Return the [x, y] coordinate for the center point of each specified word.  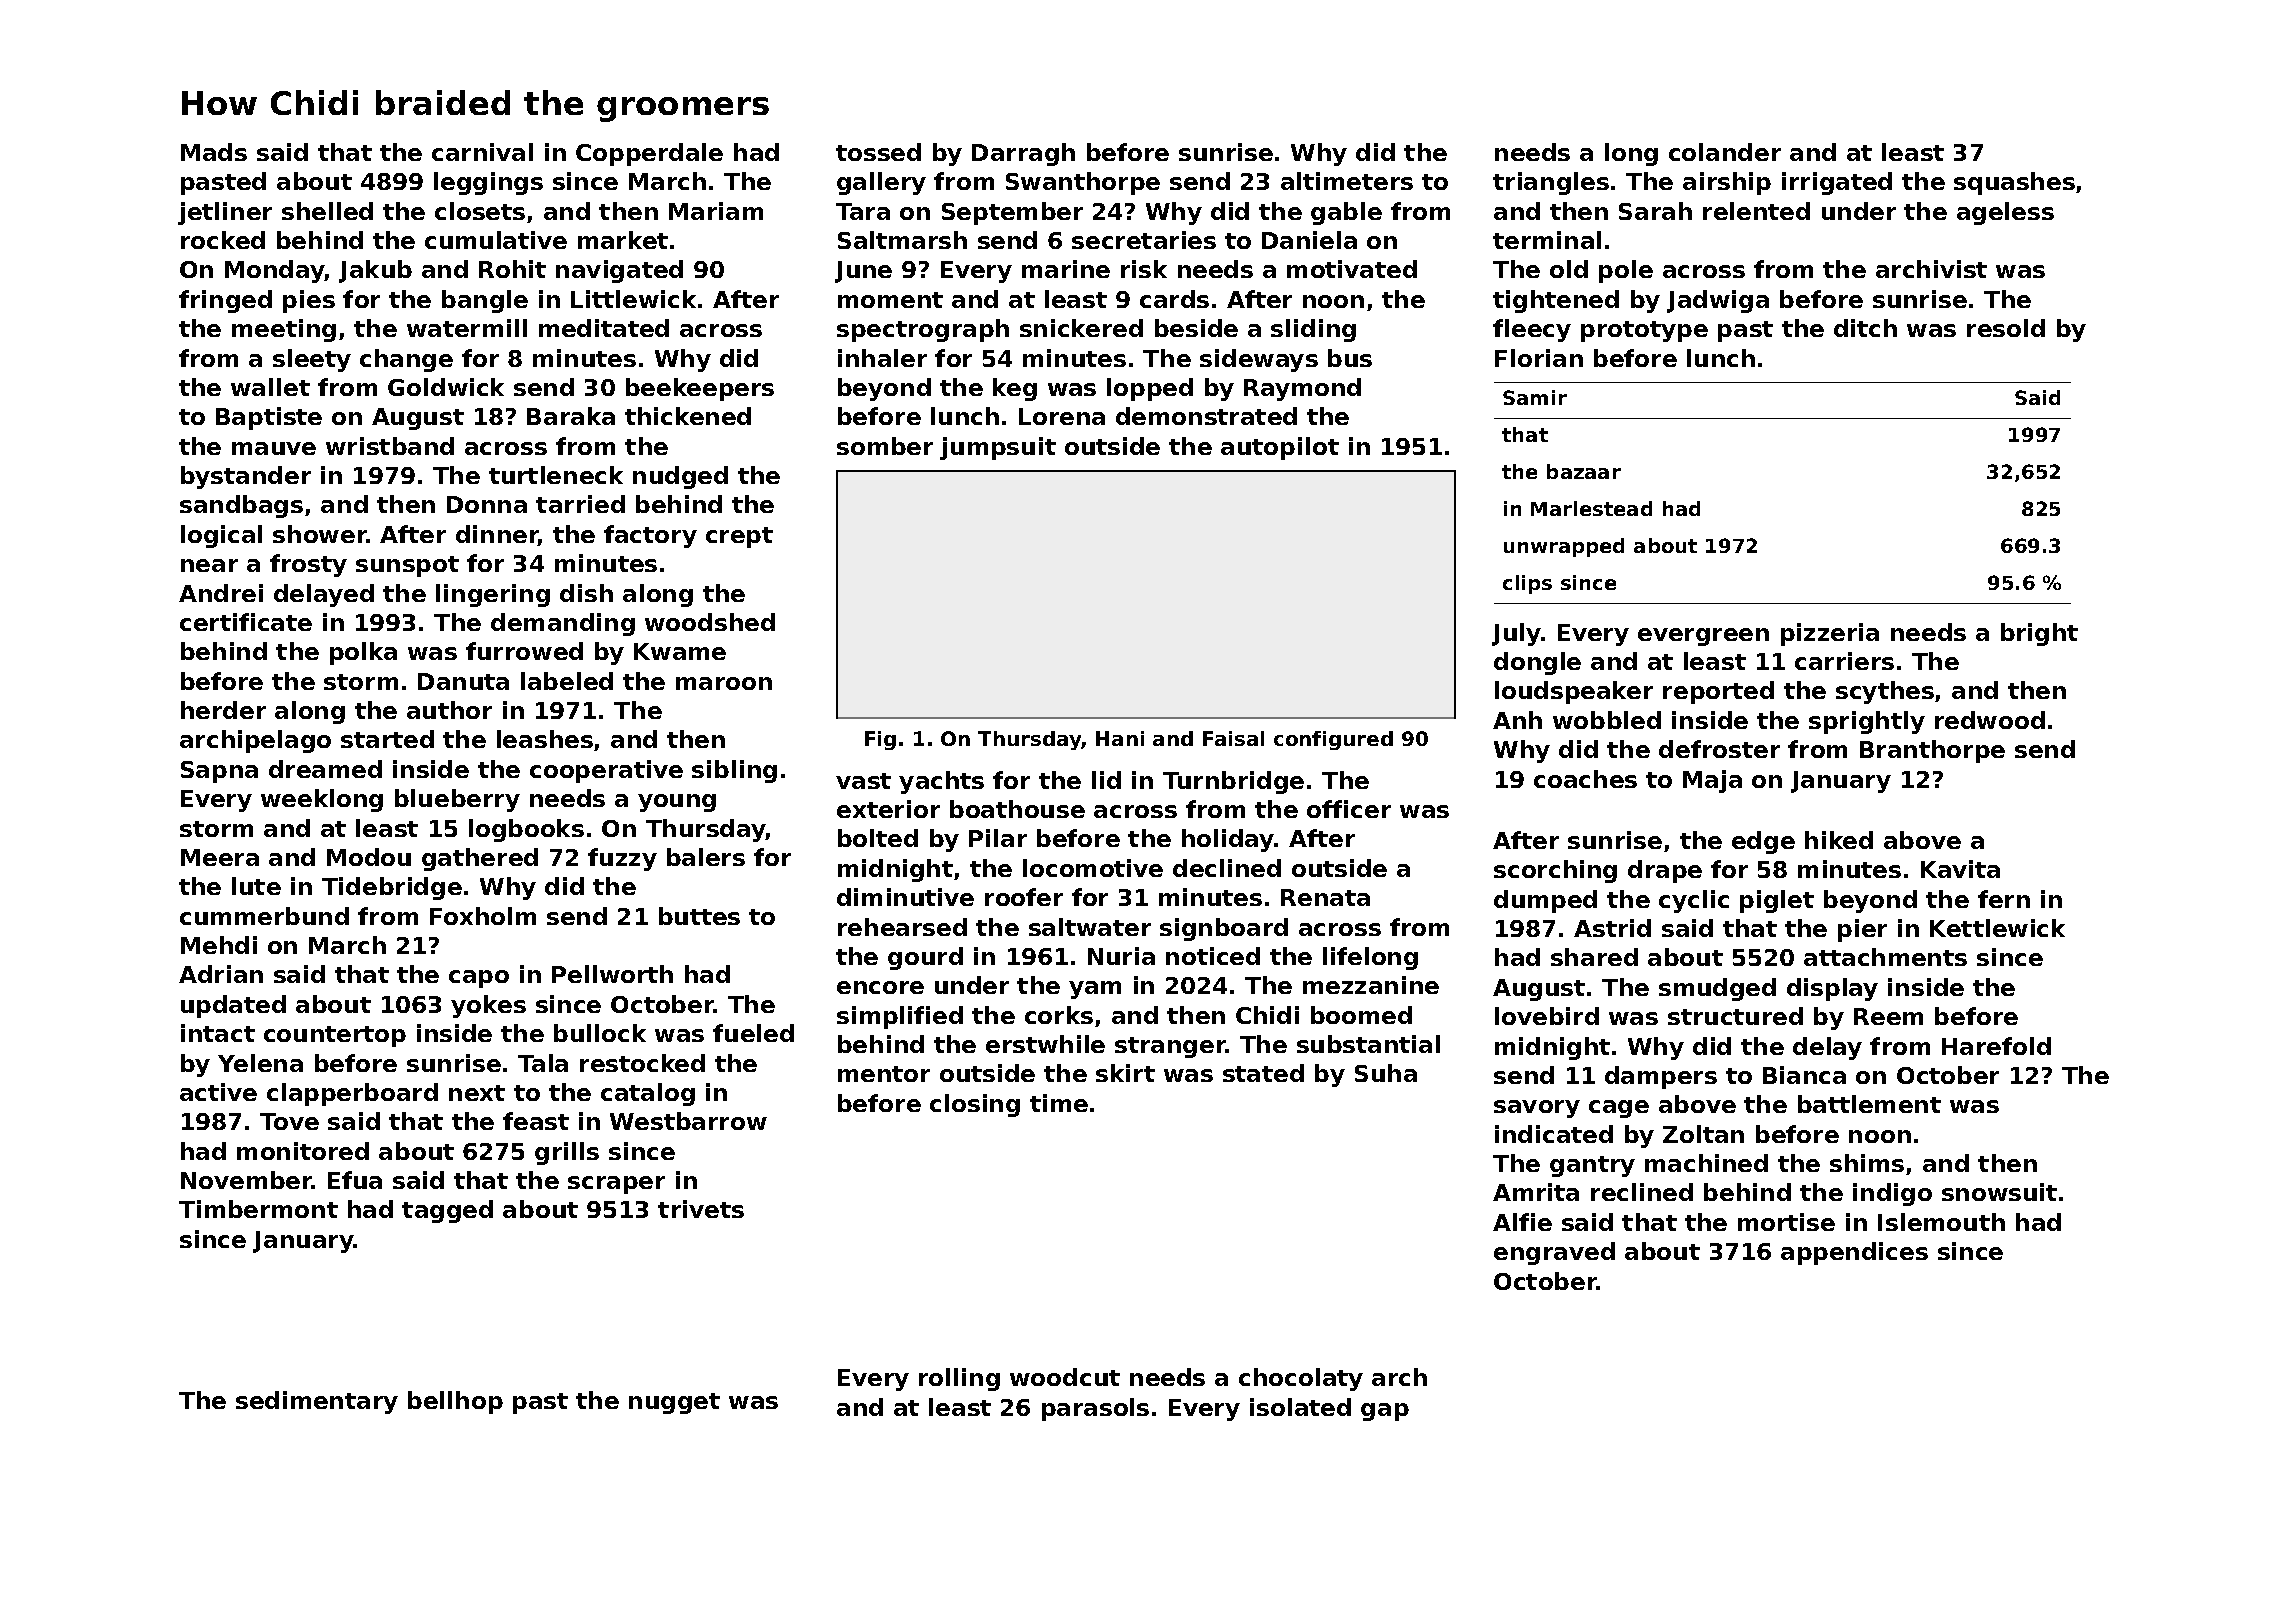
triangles [1551, 183]
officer [1349, 809]
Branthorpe [1932, 751]
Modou [369, 857]
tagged [447, 1211]
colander [1725, 152]
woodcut [1065, 1377]
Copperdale [649, 154]
